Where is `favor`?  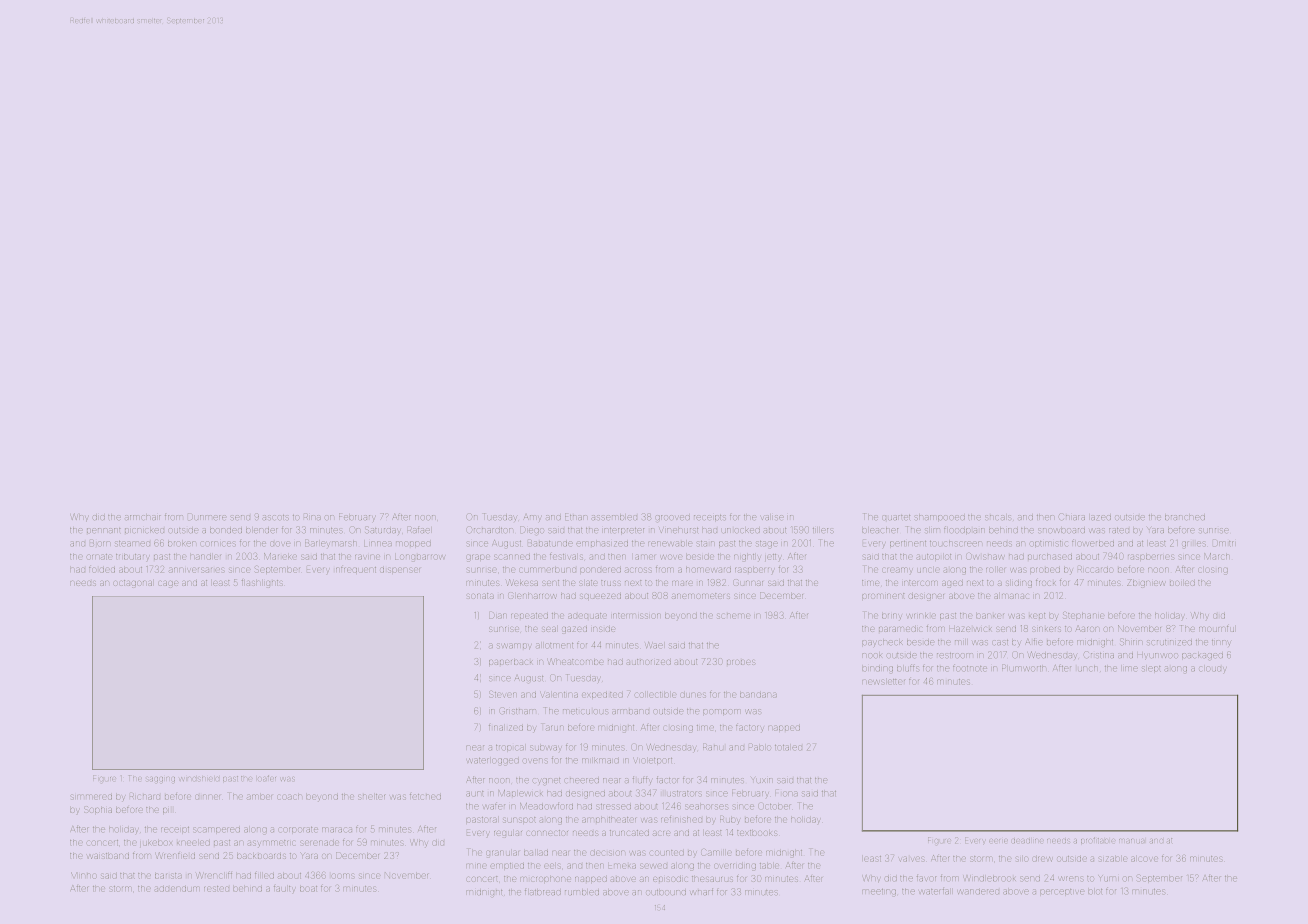 favor is located at coordinates (926, 878).
